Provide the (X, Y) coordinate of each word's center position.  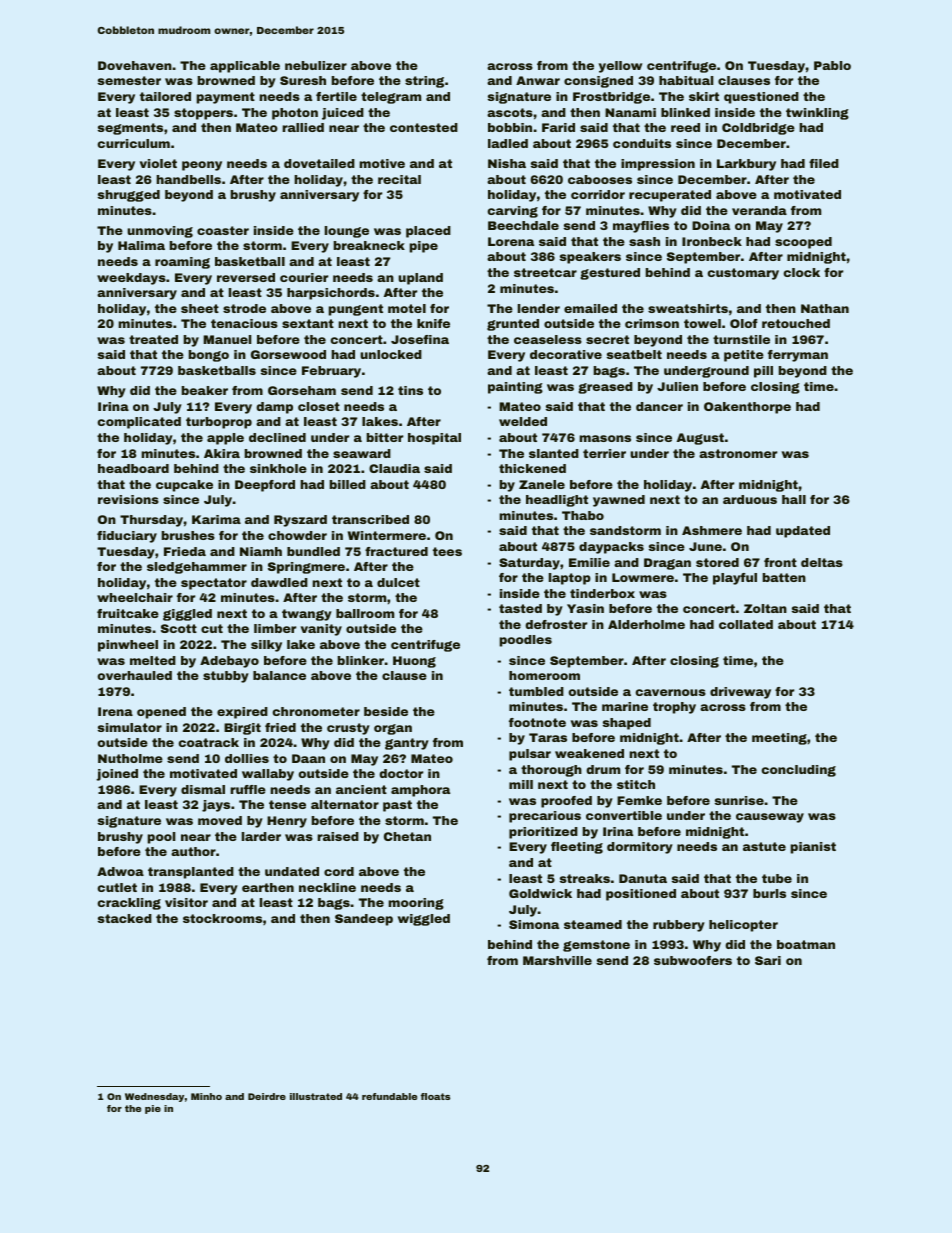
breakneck (369, 245)
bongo (209, 356)
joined (117, 775)
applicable (245, 67)
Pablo (832, 65)
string (424, 82)
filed (824, 163)
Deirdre (267, 1096)
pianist (813, 848)
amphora (420, 791)
